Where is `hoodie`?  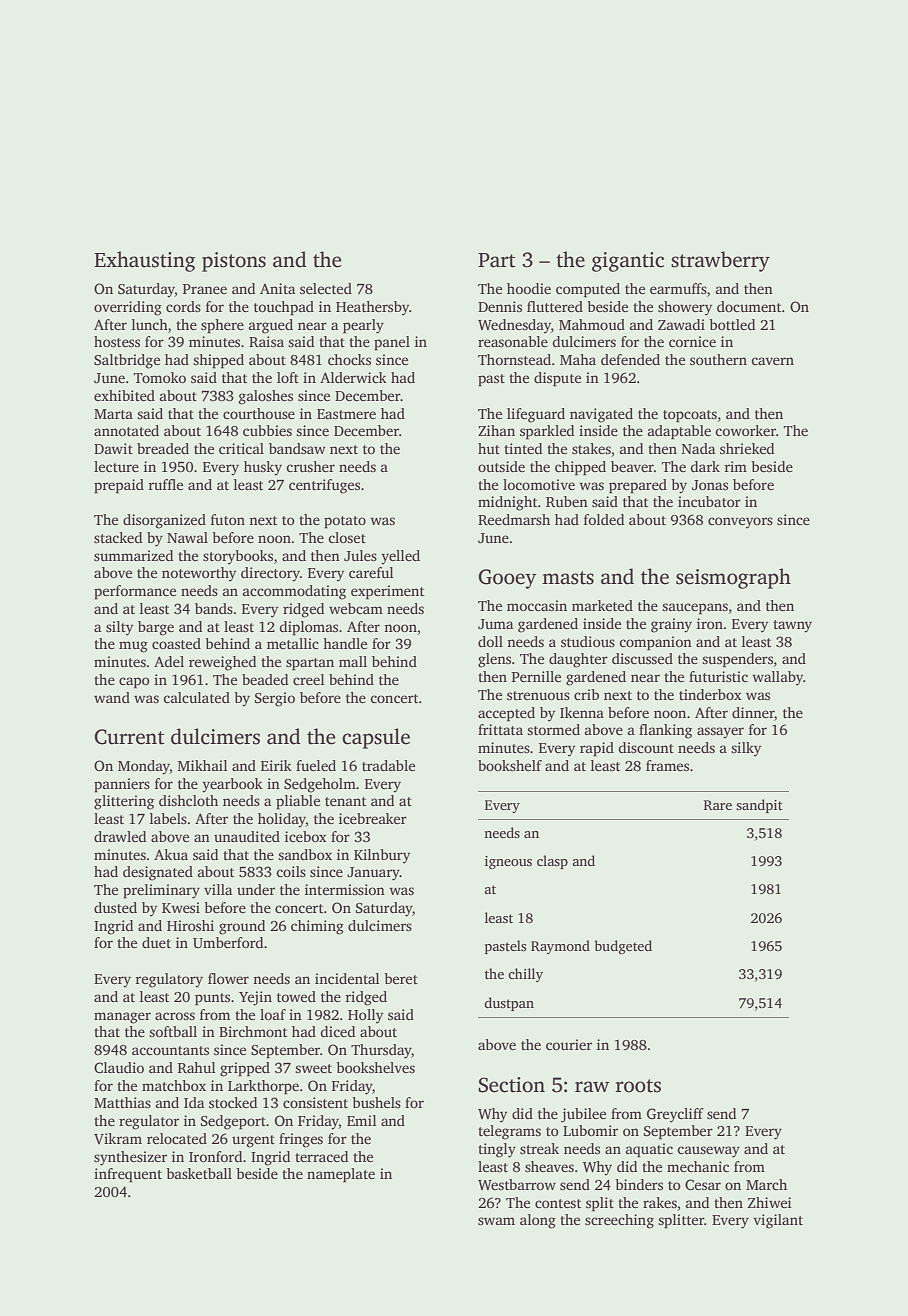
hoodie is located at coordinates (529, 288).
